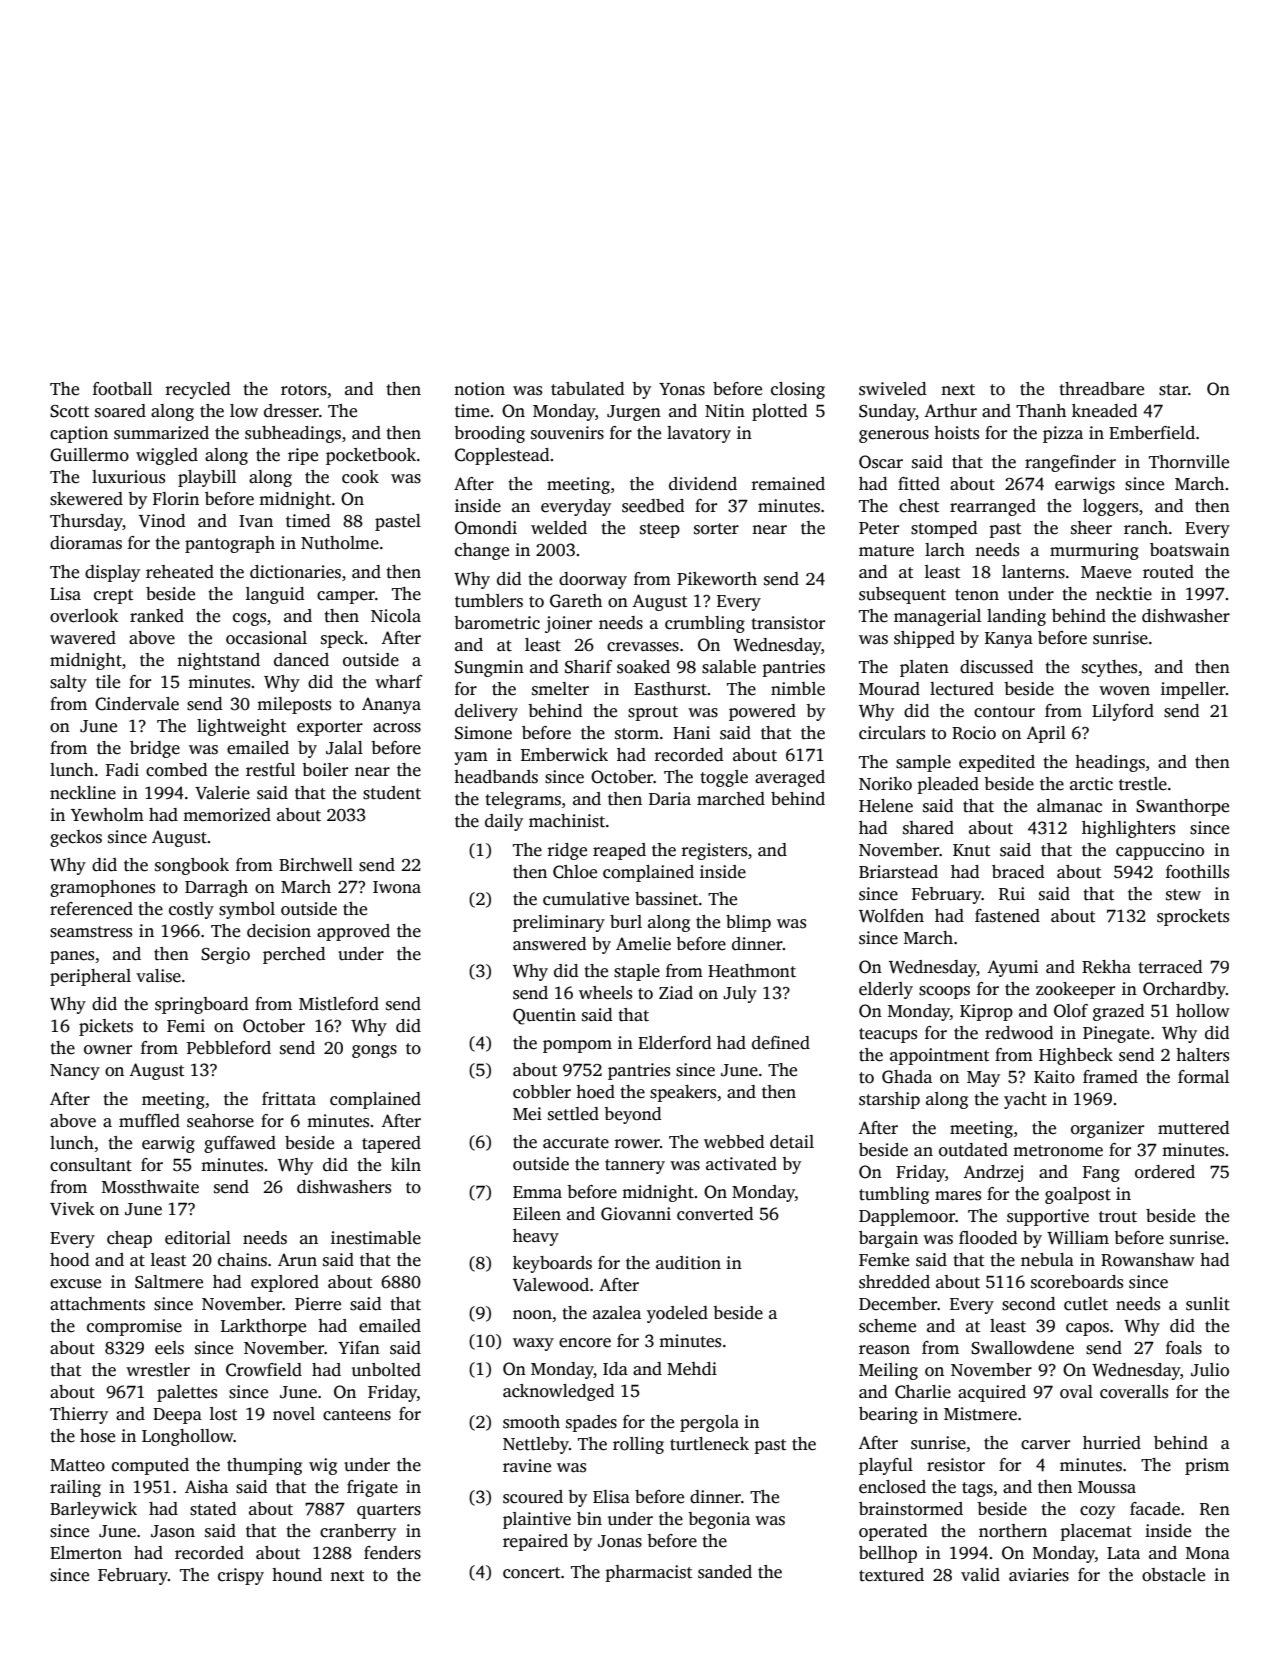  Describe the element at coordinates (241, 1576) in the screenshot. I see `crispy` at that location.
